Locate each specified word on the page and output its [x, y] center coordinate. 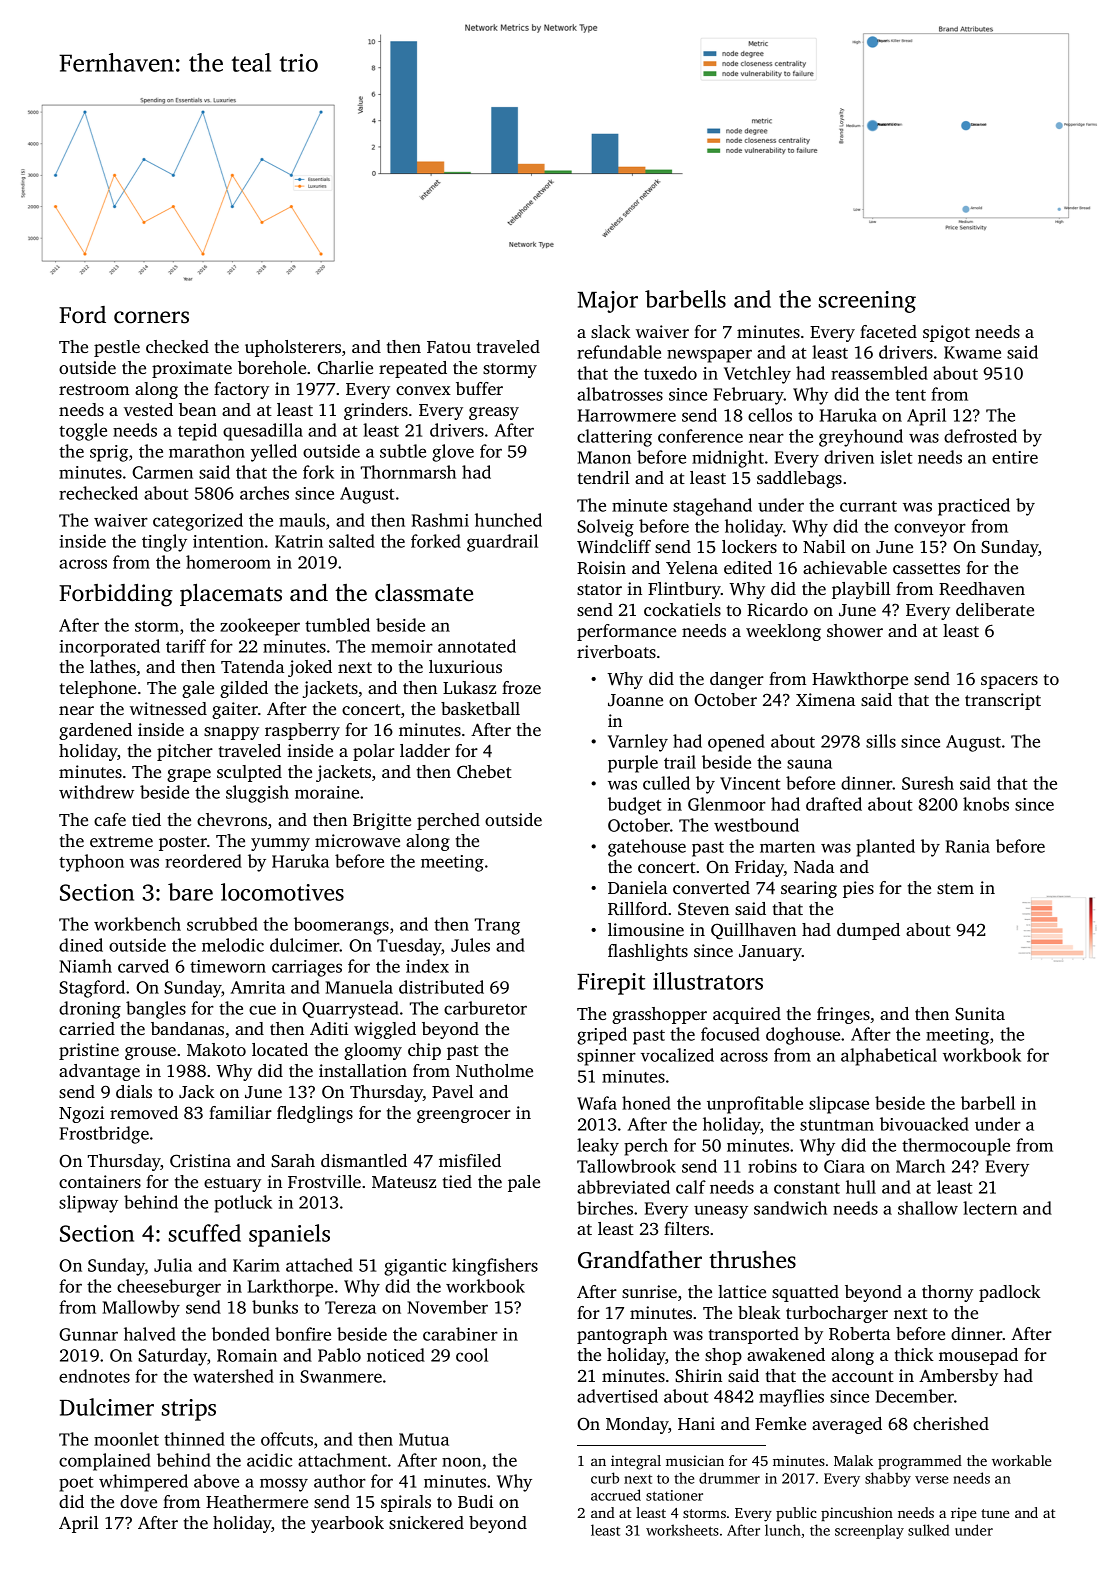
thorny [947, 1293]
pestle [117, 348]
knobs [986, 804]
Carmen [162, 472]
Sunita [980, 1014]
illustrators [708, 981]
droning [90, 1010]
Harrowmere [627, 415]
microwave [357, 840]
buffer [479, 388]
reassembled [879, 373]
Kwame [972, 352]
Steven [703, 909]
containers [100, 1181]
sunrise [649, 1291]
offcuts [287, 1439]
